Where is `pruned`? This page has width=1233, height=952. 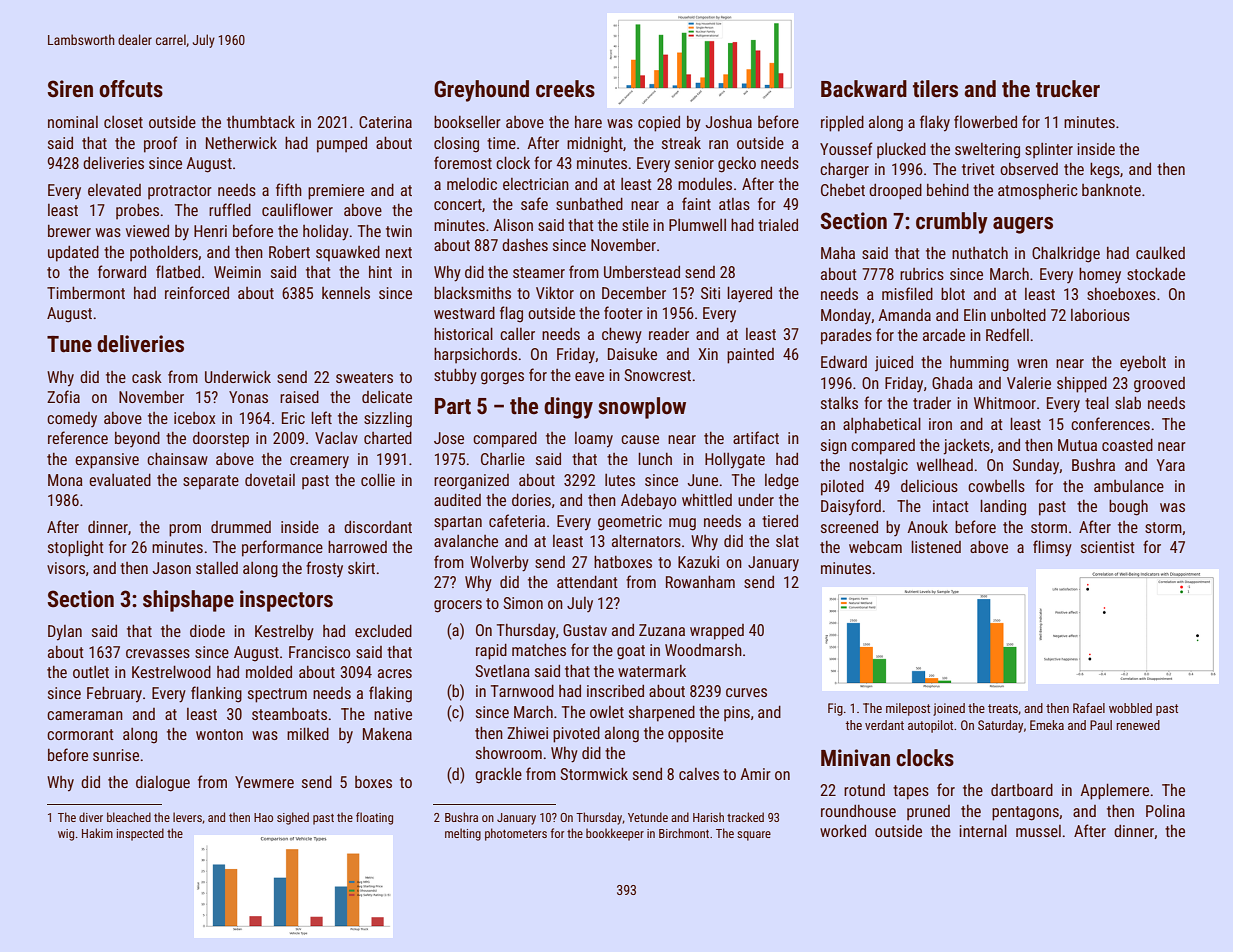
pruned is located at coordinates (928, 813).
